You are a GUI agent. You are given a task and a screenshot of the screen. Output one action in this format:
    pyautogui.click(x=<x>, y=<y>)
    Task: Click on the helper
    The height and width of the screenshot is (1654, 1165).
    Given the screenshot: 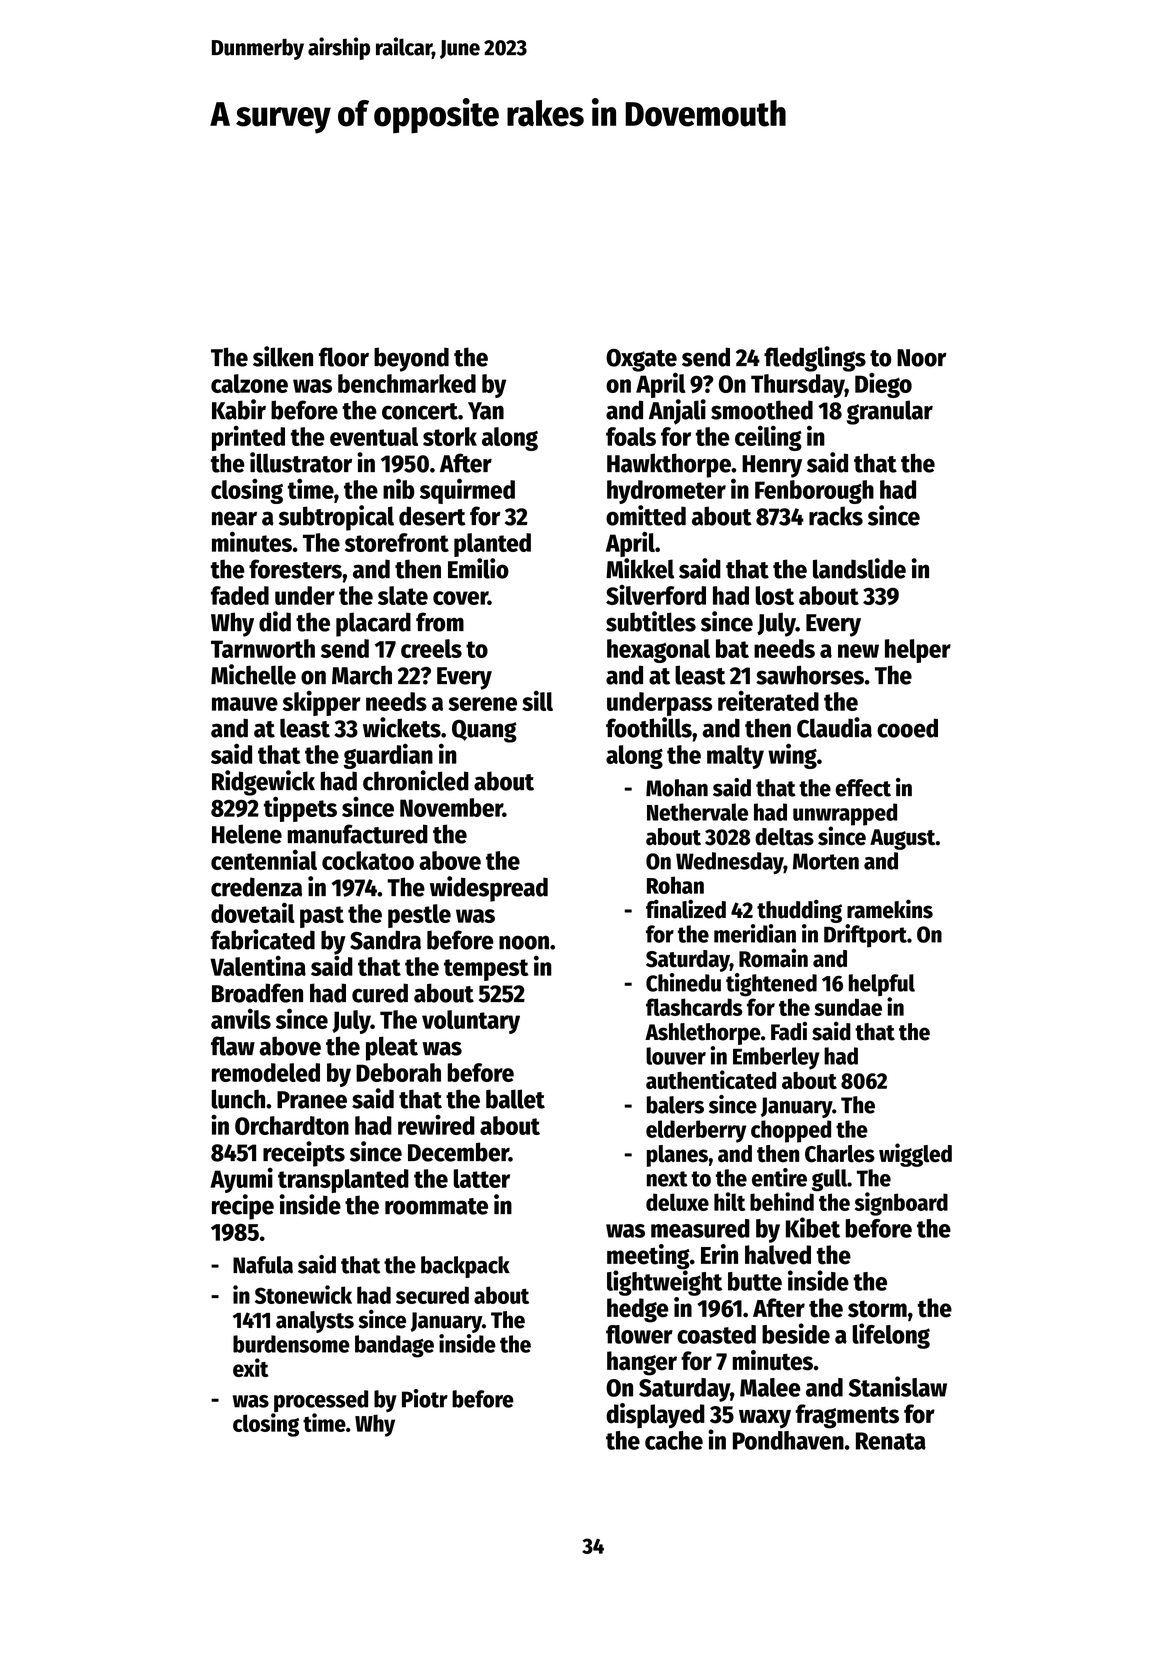 What is the action you would take?
    pyautogui.click(x=918, y=651)
